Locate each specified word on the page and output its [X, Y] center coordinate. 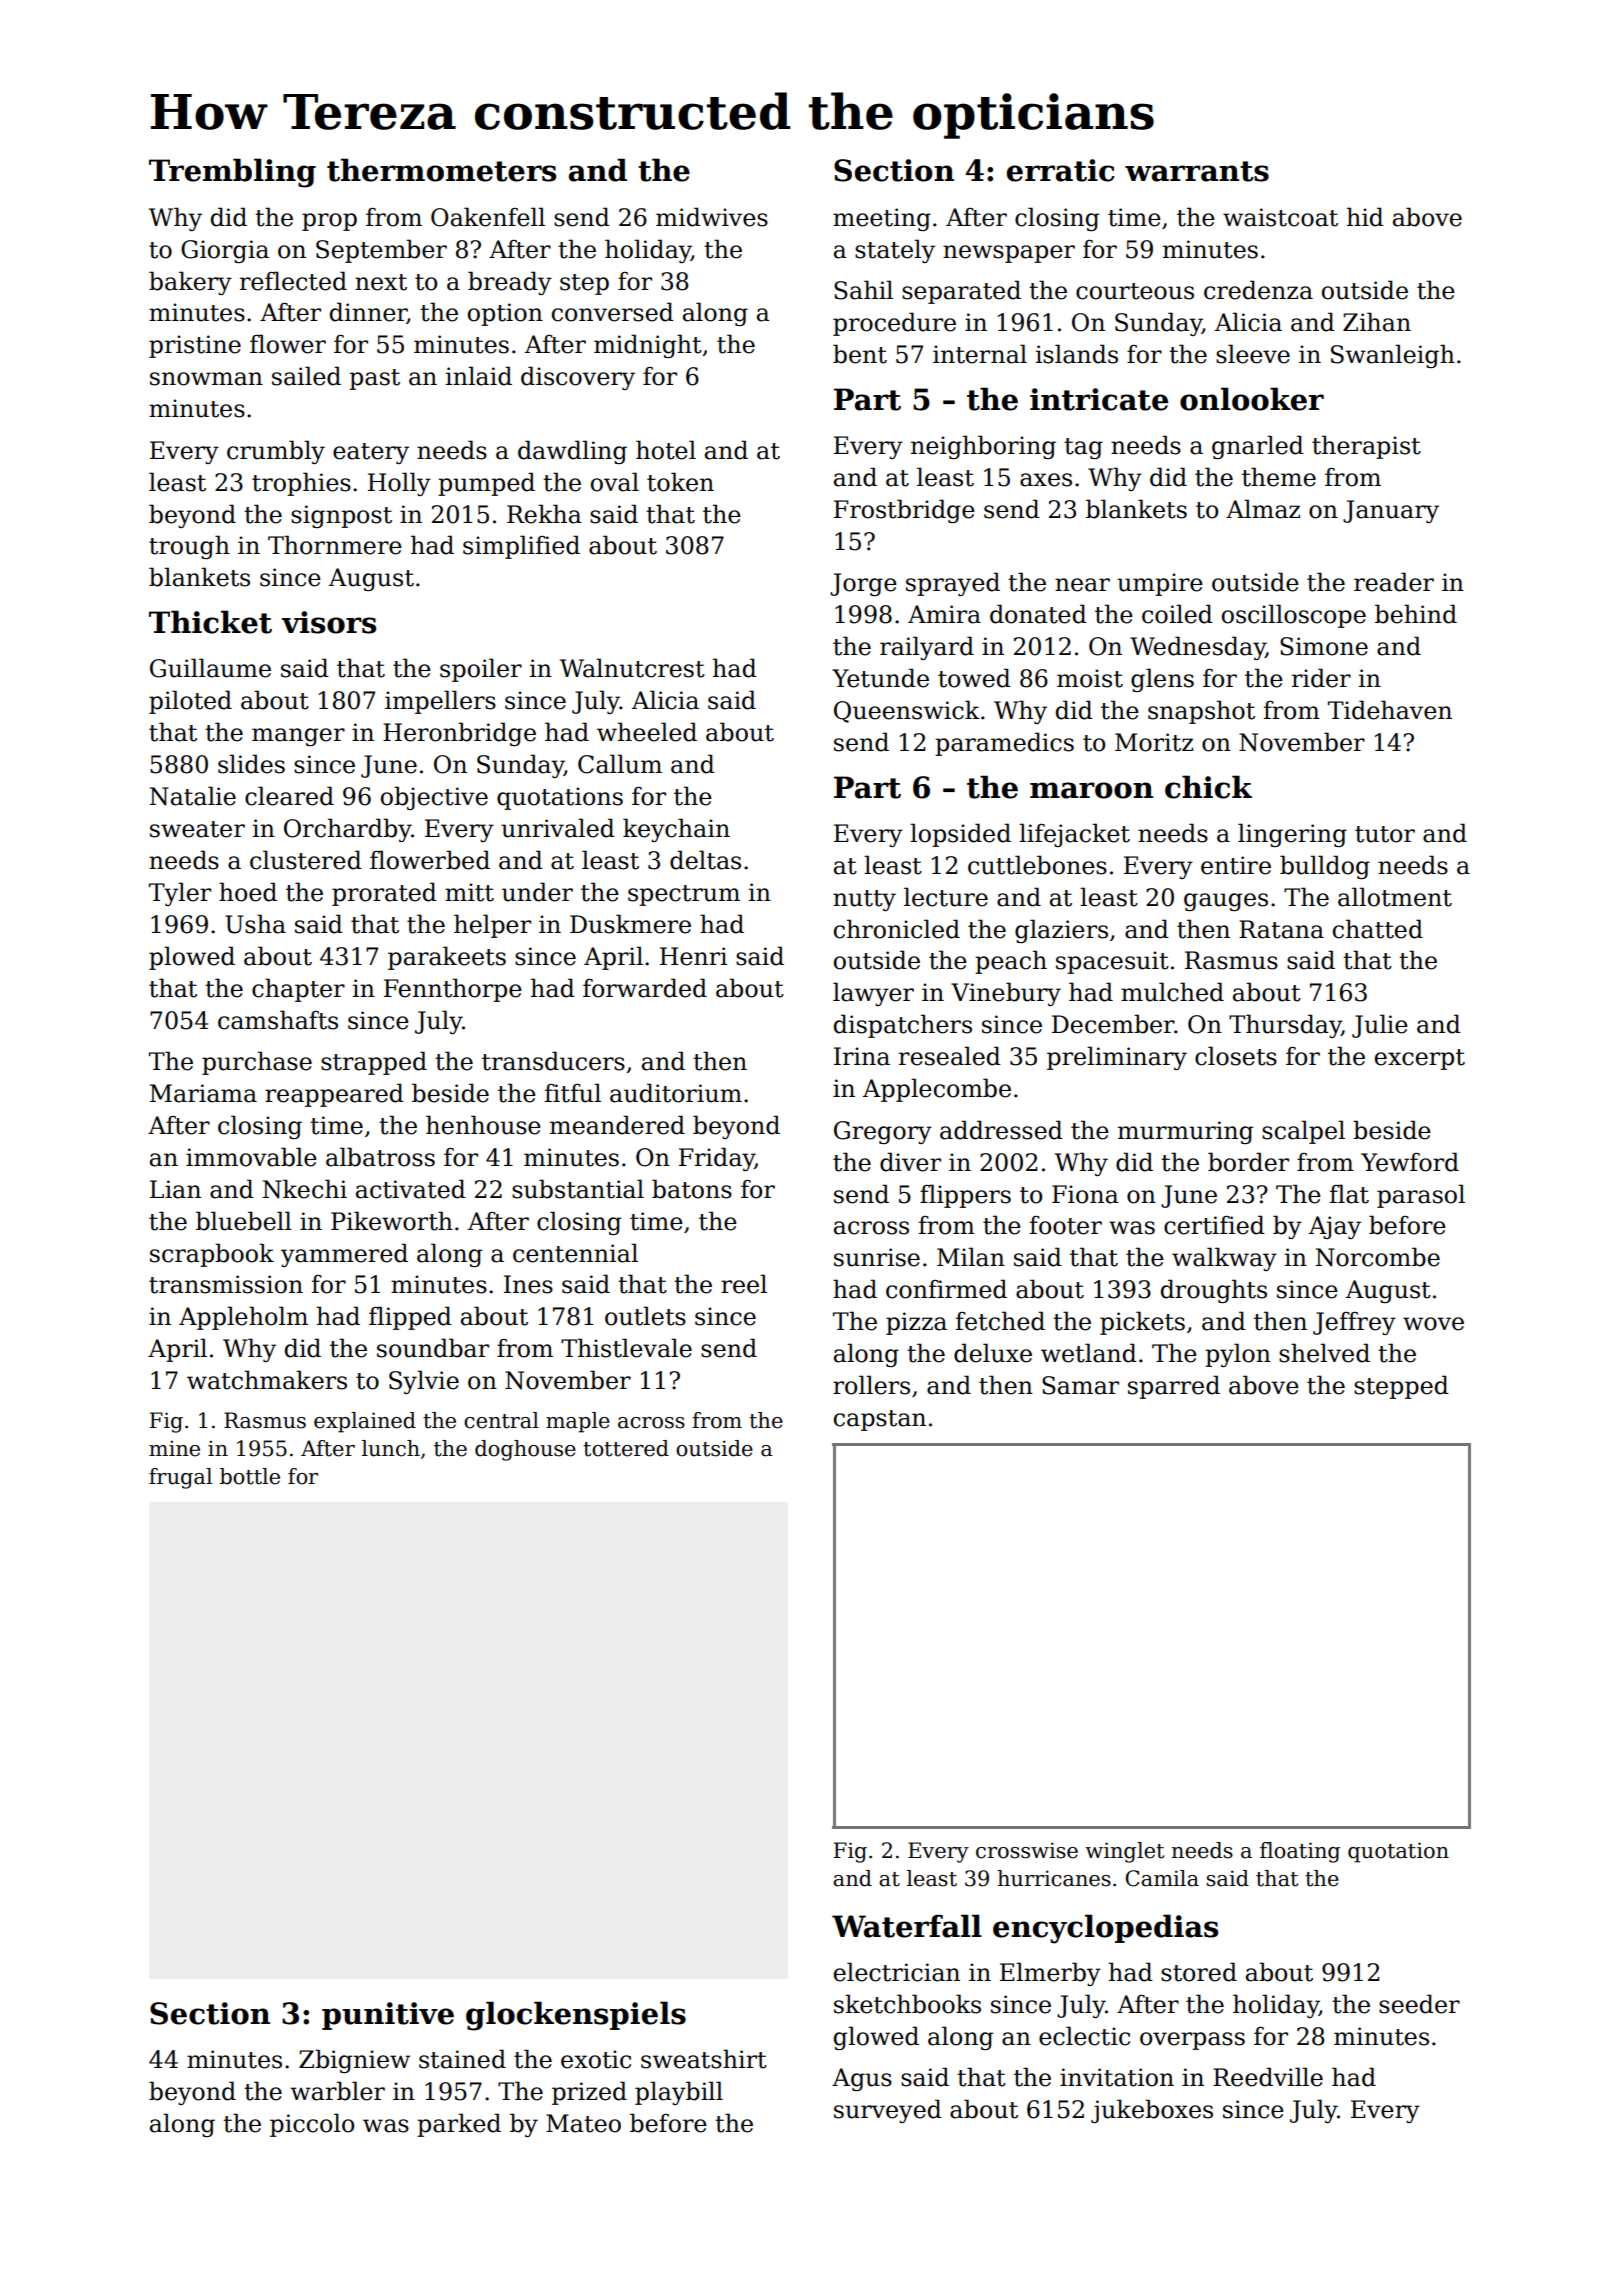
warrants [1197, 171]
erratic [1061, 170]
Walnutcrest [632, 668]
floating [1300, 1852]
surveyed [888, 2111]
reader [1394, 582]
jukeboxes [1152, 2111]
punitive [388, 2016]
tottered [626, 1448]
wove [1433, 1324]
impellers [440, 702]
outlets [645, 1316]
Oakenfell [488, 217]
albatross [380, 1157]
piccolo [312, 2125]
